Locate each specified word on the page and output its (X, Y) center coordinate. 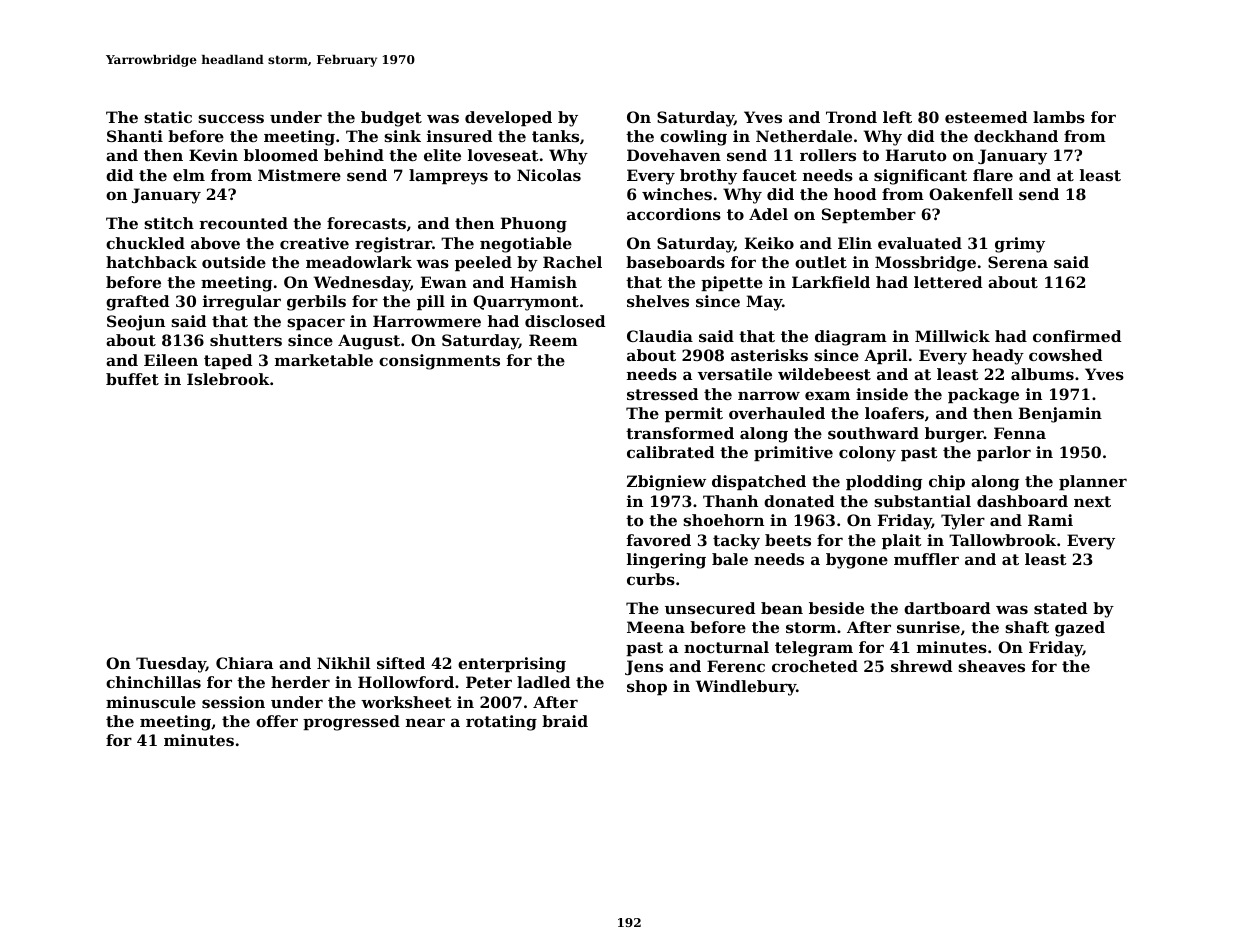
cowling (693, 138)
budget (391, 119)
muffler (926, 559)
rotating (501, 723)
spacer (316, 324)
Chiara (244, 663)
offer (277, 721)
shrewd (921, 666)
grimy (1020, 245)
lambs (1059, 117)
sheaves (991, 666)
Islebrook (228, 379)
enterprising (512, 665)
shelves (658, 301)
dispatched (759, 482)
